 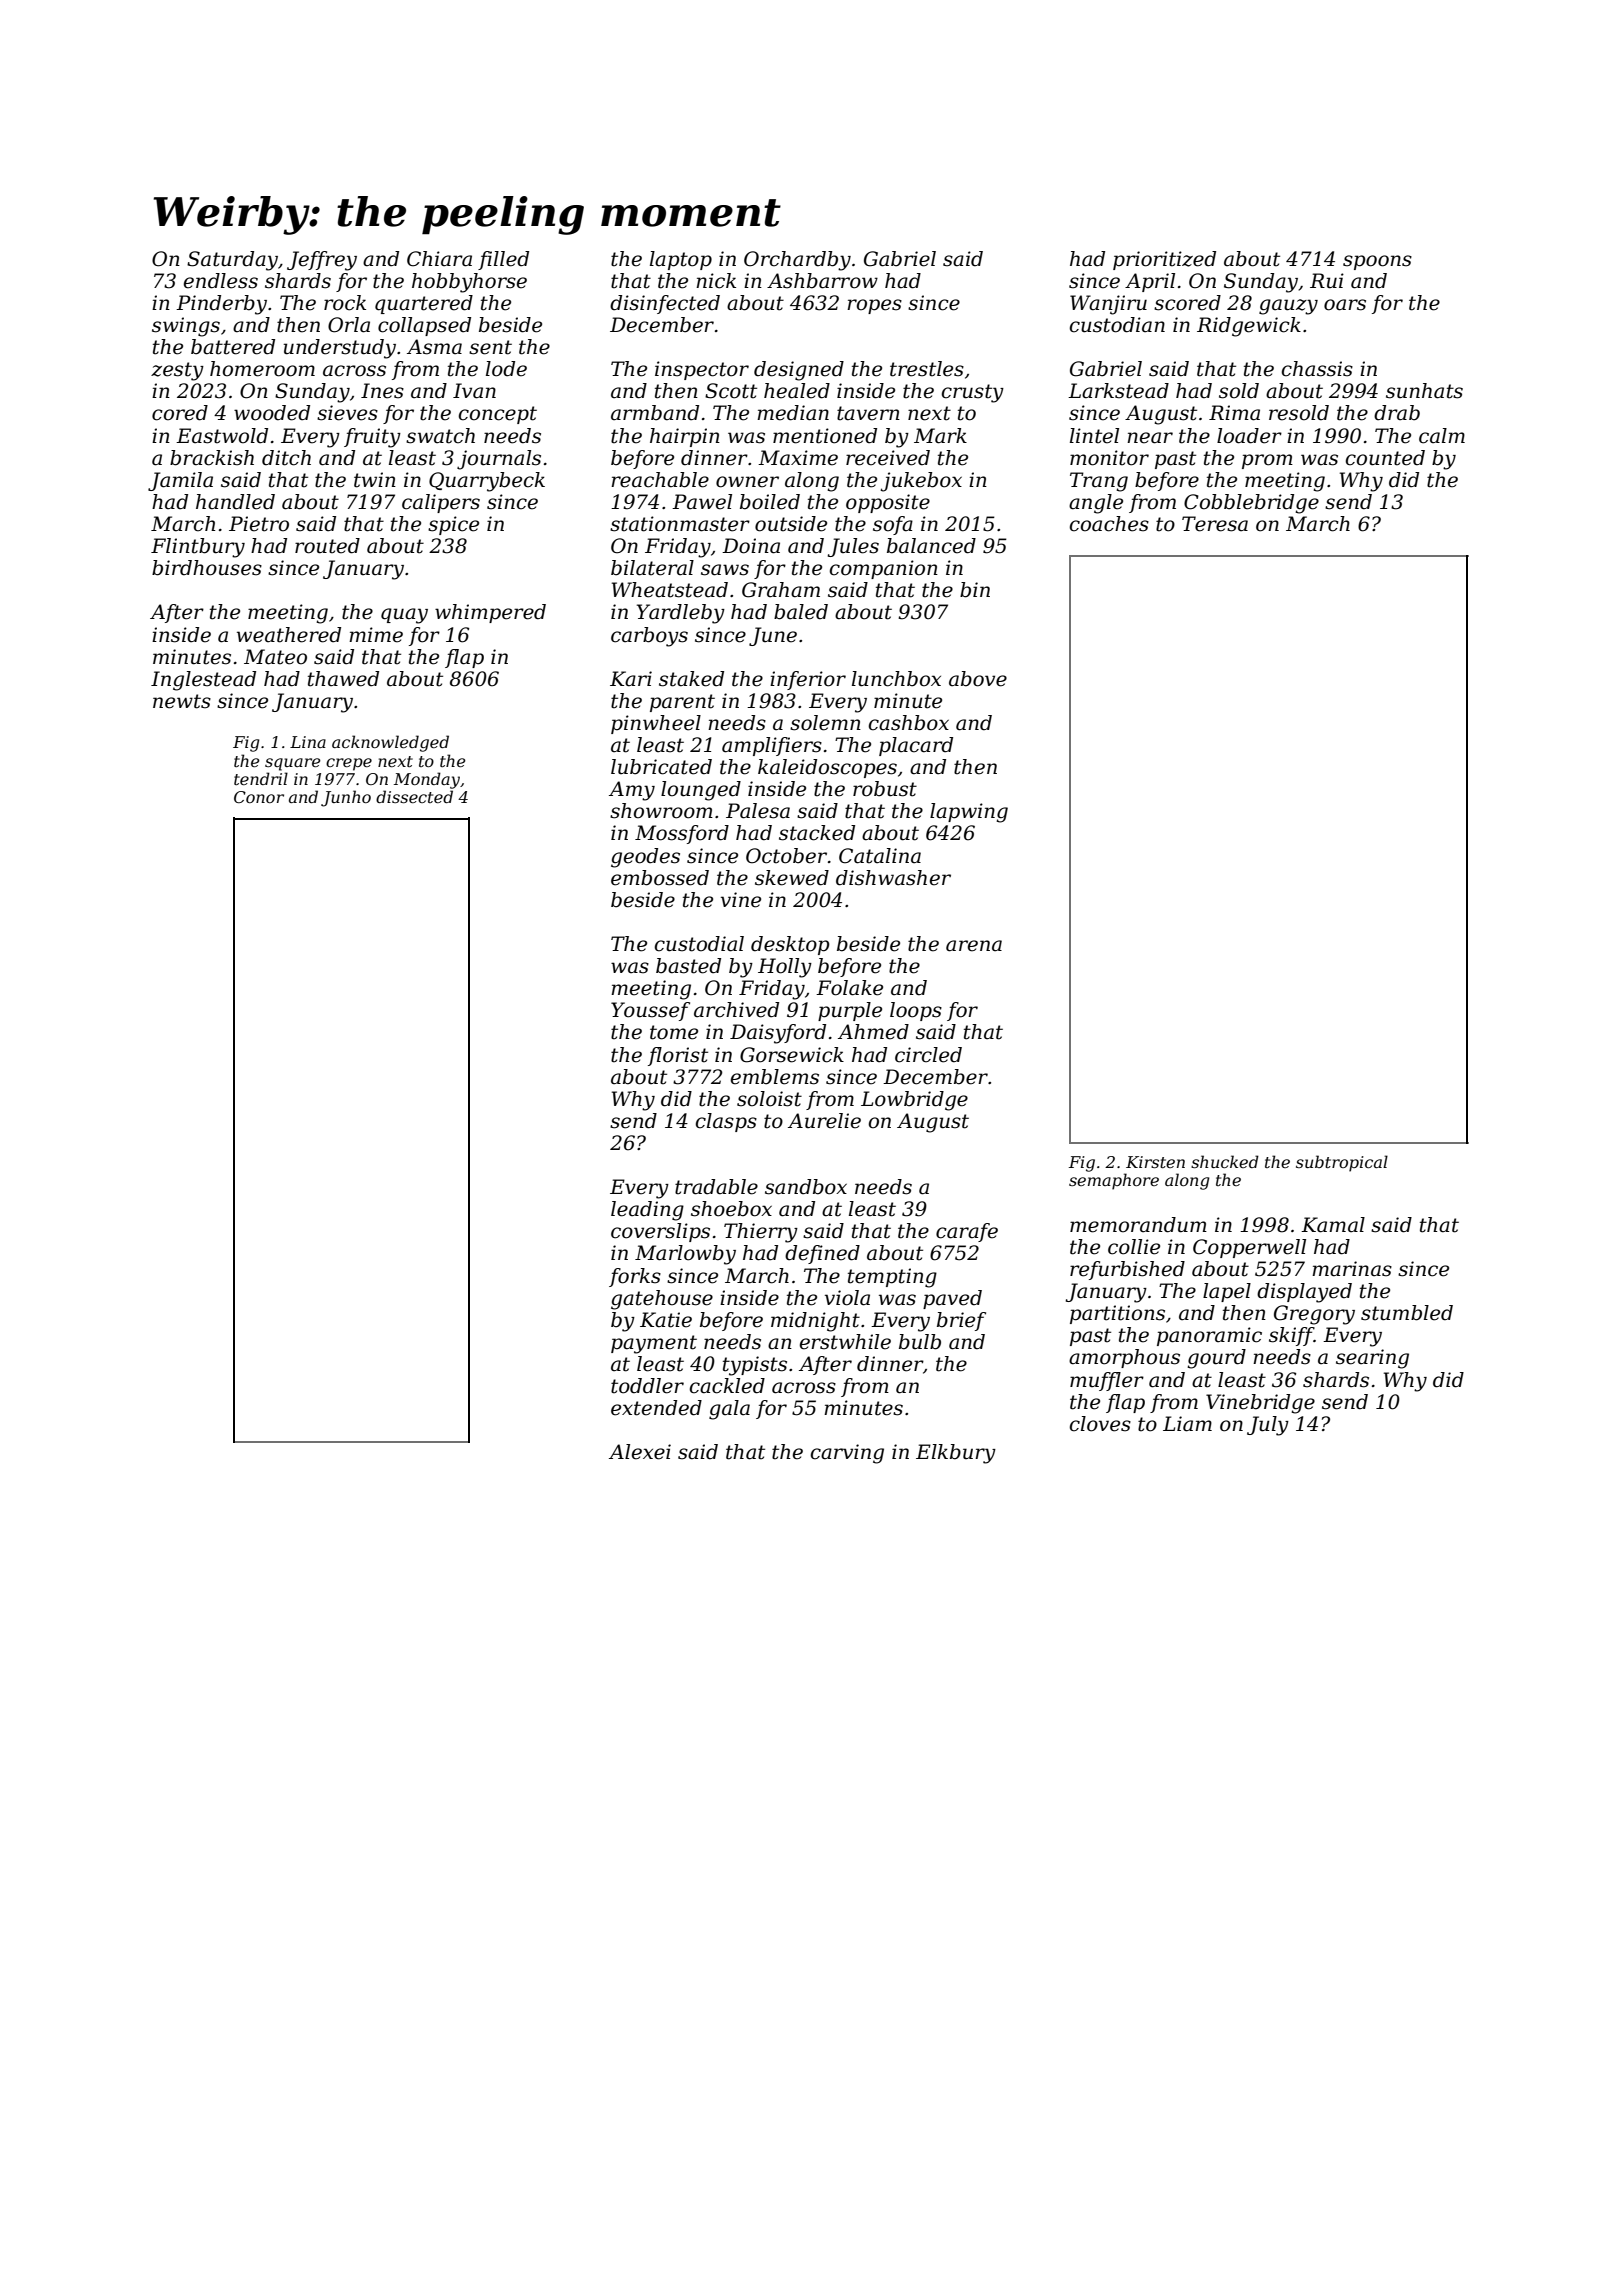 What do you see at coordinates (232, 261) in the document?
I see `Saturday` at bounding box center [232, 261].
